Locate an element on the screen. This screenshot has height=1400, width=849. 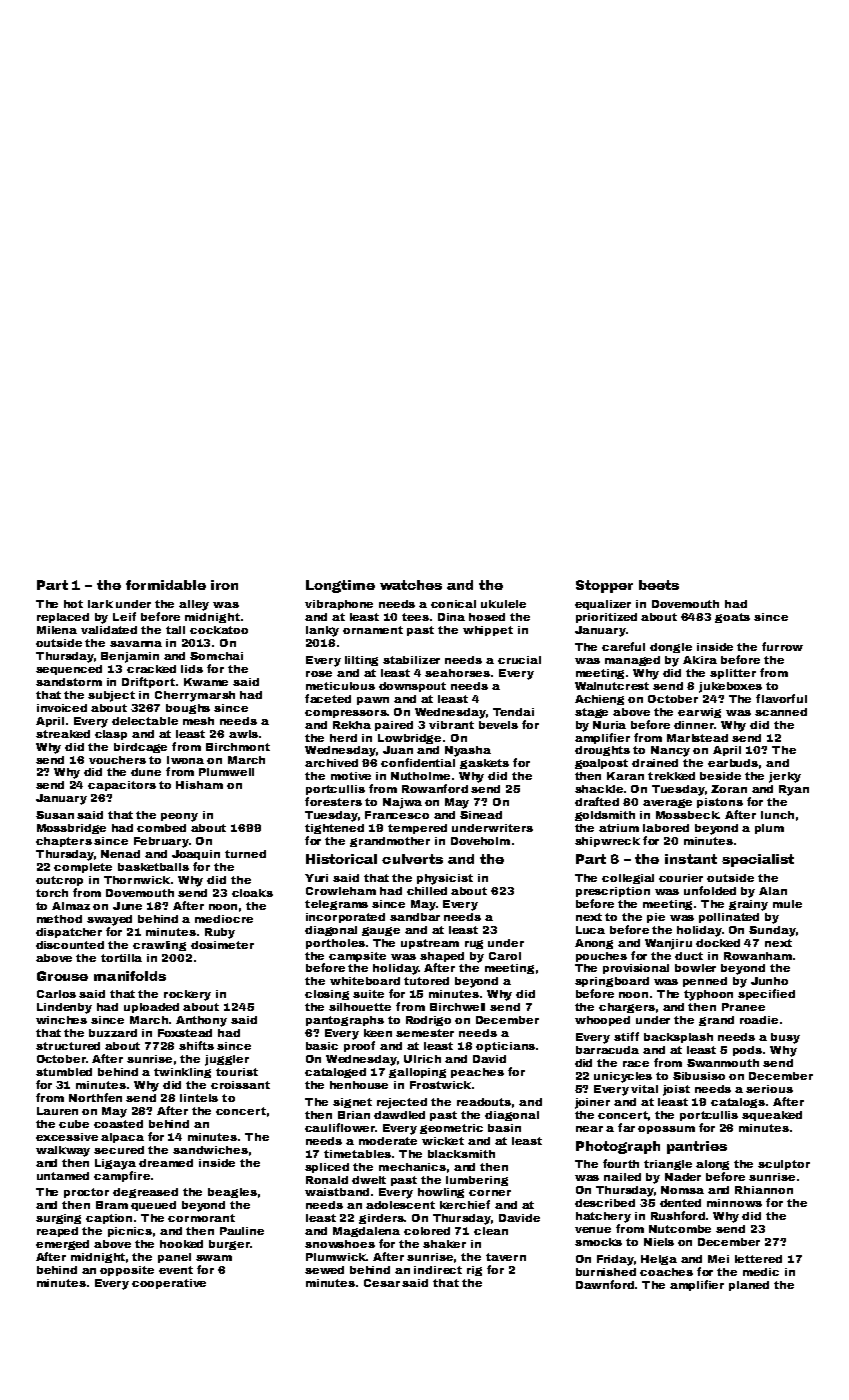
whiteboard is located at coordinates (365, 981).
